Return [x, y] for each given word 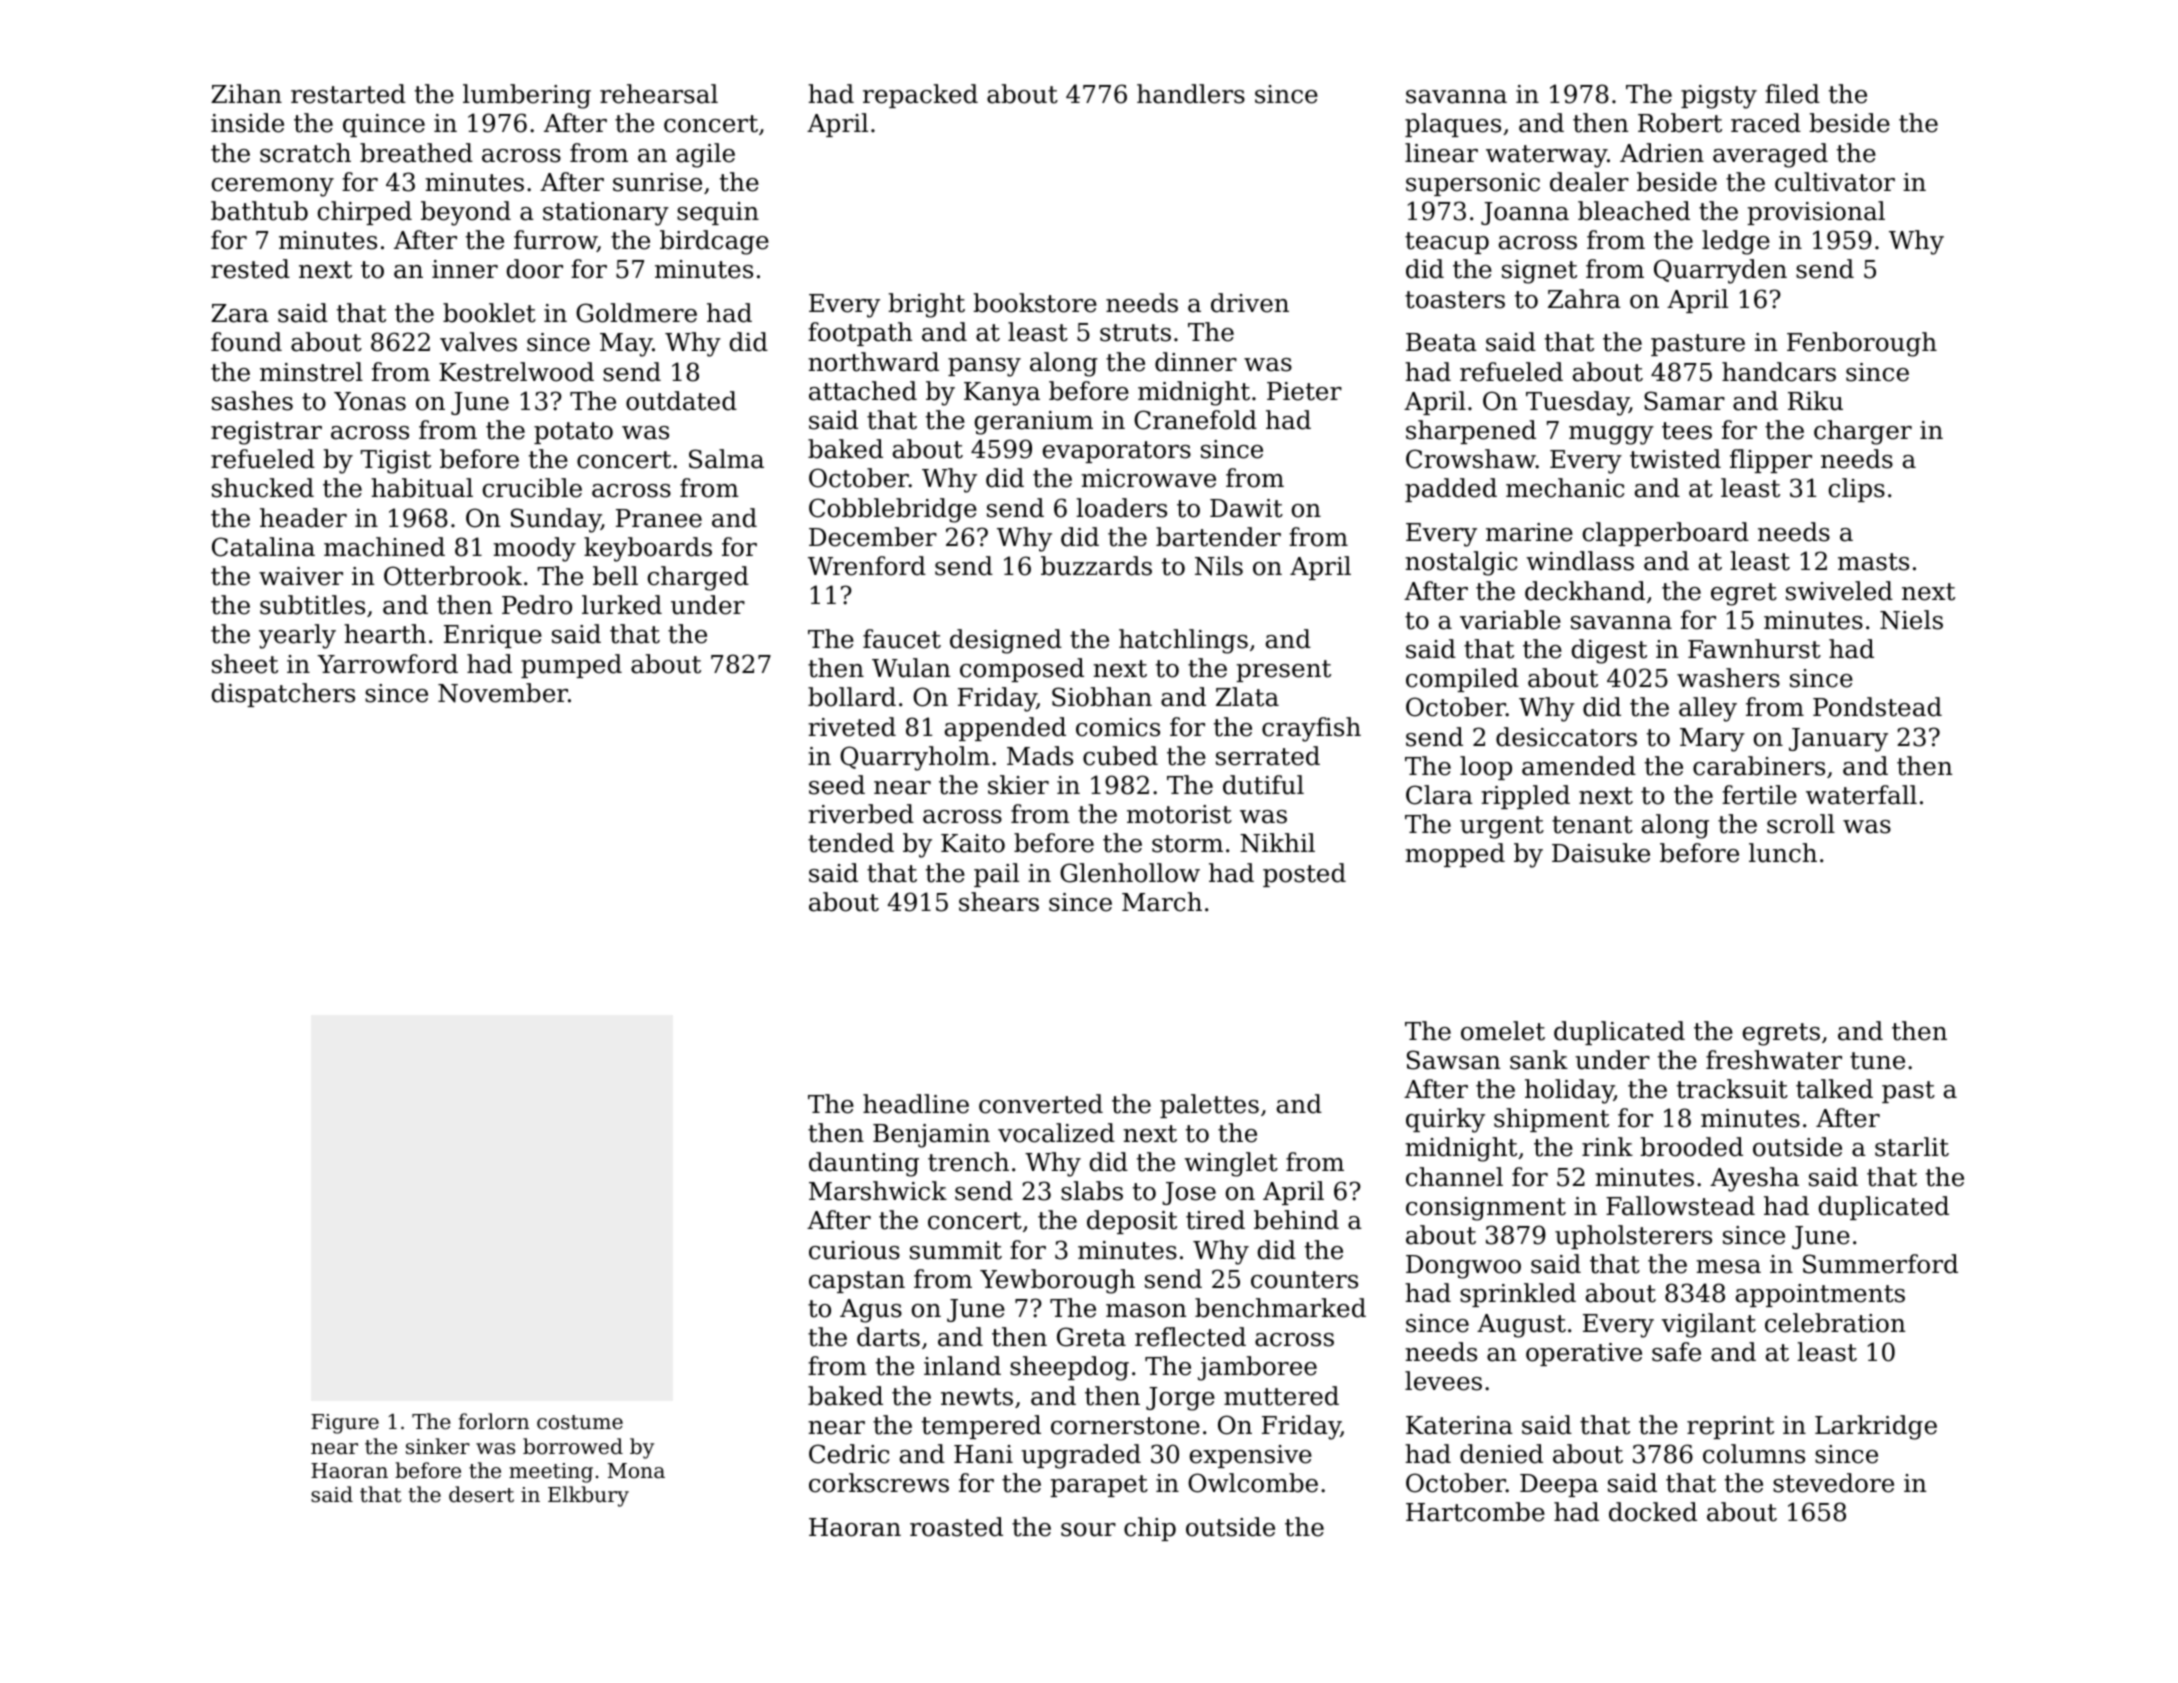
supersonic [1473, 184]
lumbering [527, 96]
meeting [551, 1473]
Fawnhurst [1754, 649]
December [873, 537]
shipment [1551, 1120]
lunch [1783, 853]
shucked [263, 488]
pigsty [1719, 97]
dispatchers [283, 695]
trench [968, 1162]
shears [999, 902]
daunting [864, 1164]
